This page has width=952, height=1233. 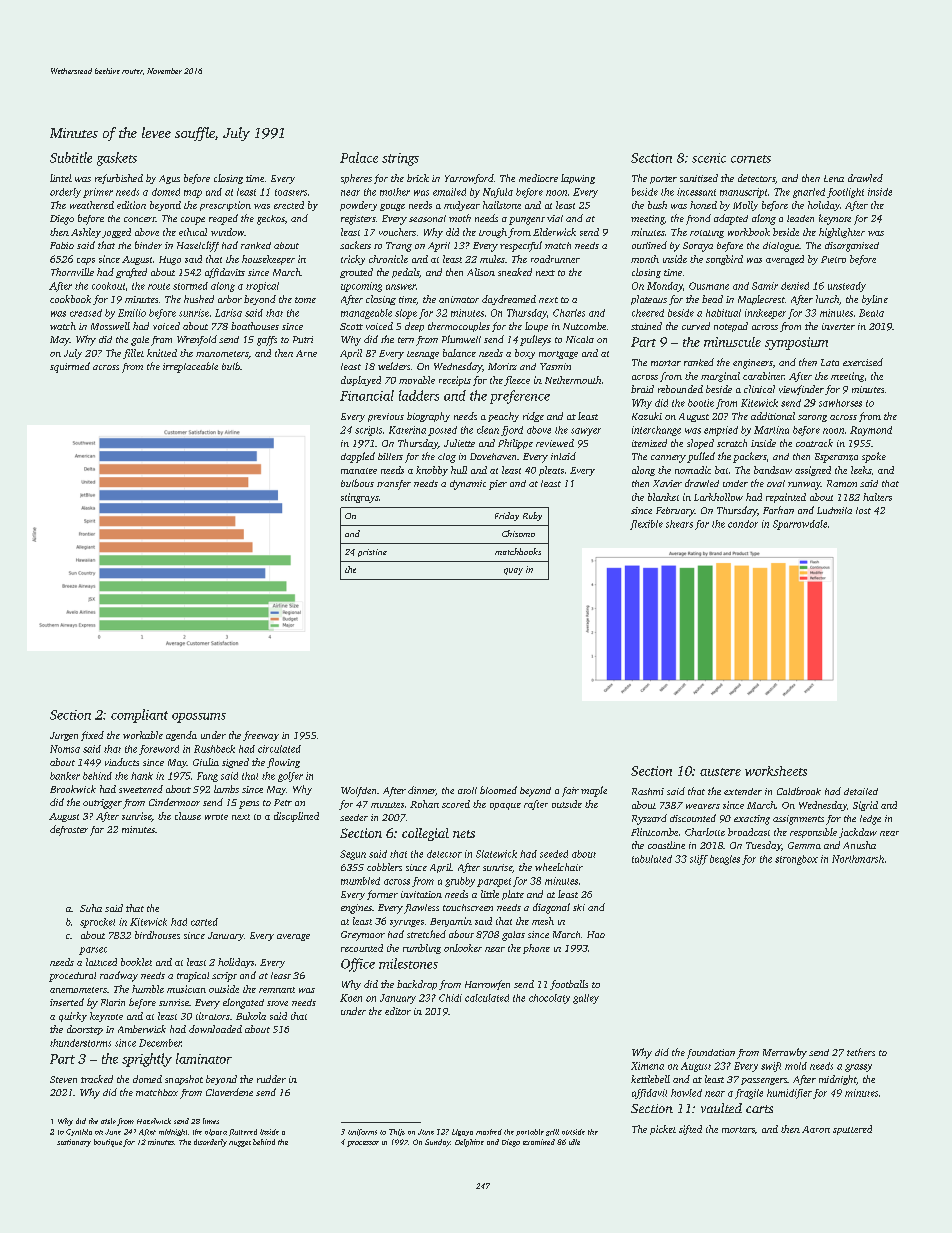 I want to click on bloomed, so click(x=498, y=790).
